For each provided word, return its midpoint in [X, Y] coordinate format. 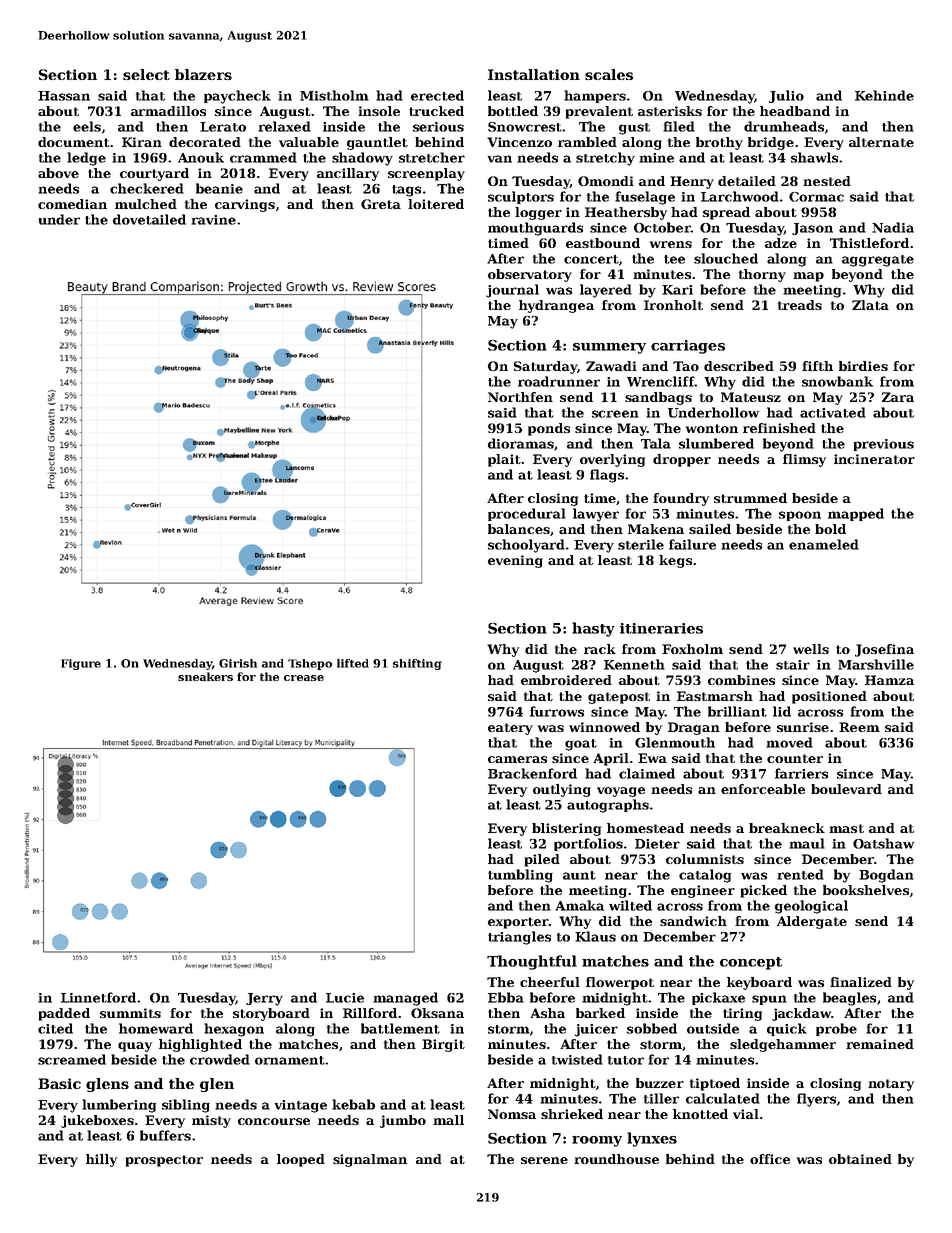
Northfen [520, 397]
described [739, 366]
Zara [898, 397]
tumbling [520, 876]
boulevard [846, 789]
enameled [824, 544]
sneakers [205, 676]
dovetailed [149, 219]
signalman [370, 1160]
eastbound [603, 243]
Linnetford [98, 997]
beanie [219, 188]
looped [301, 1160]
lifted [353, 663]
